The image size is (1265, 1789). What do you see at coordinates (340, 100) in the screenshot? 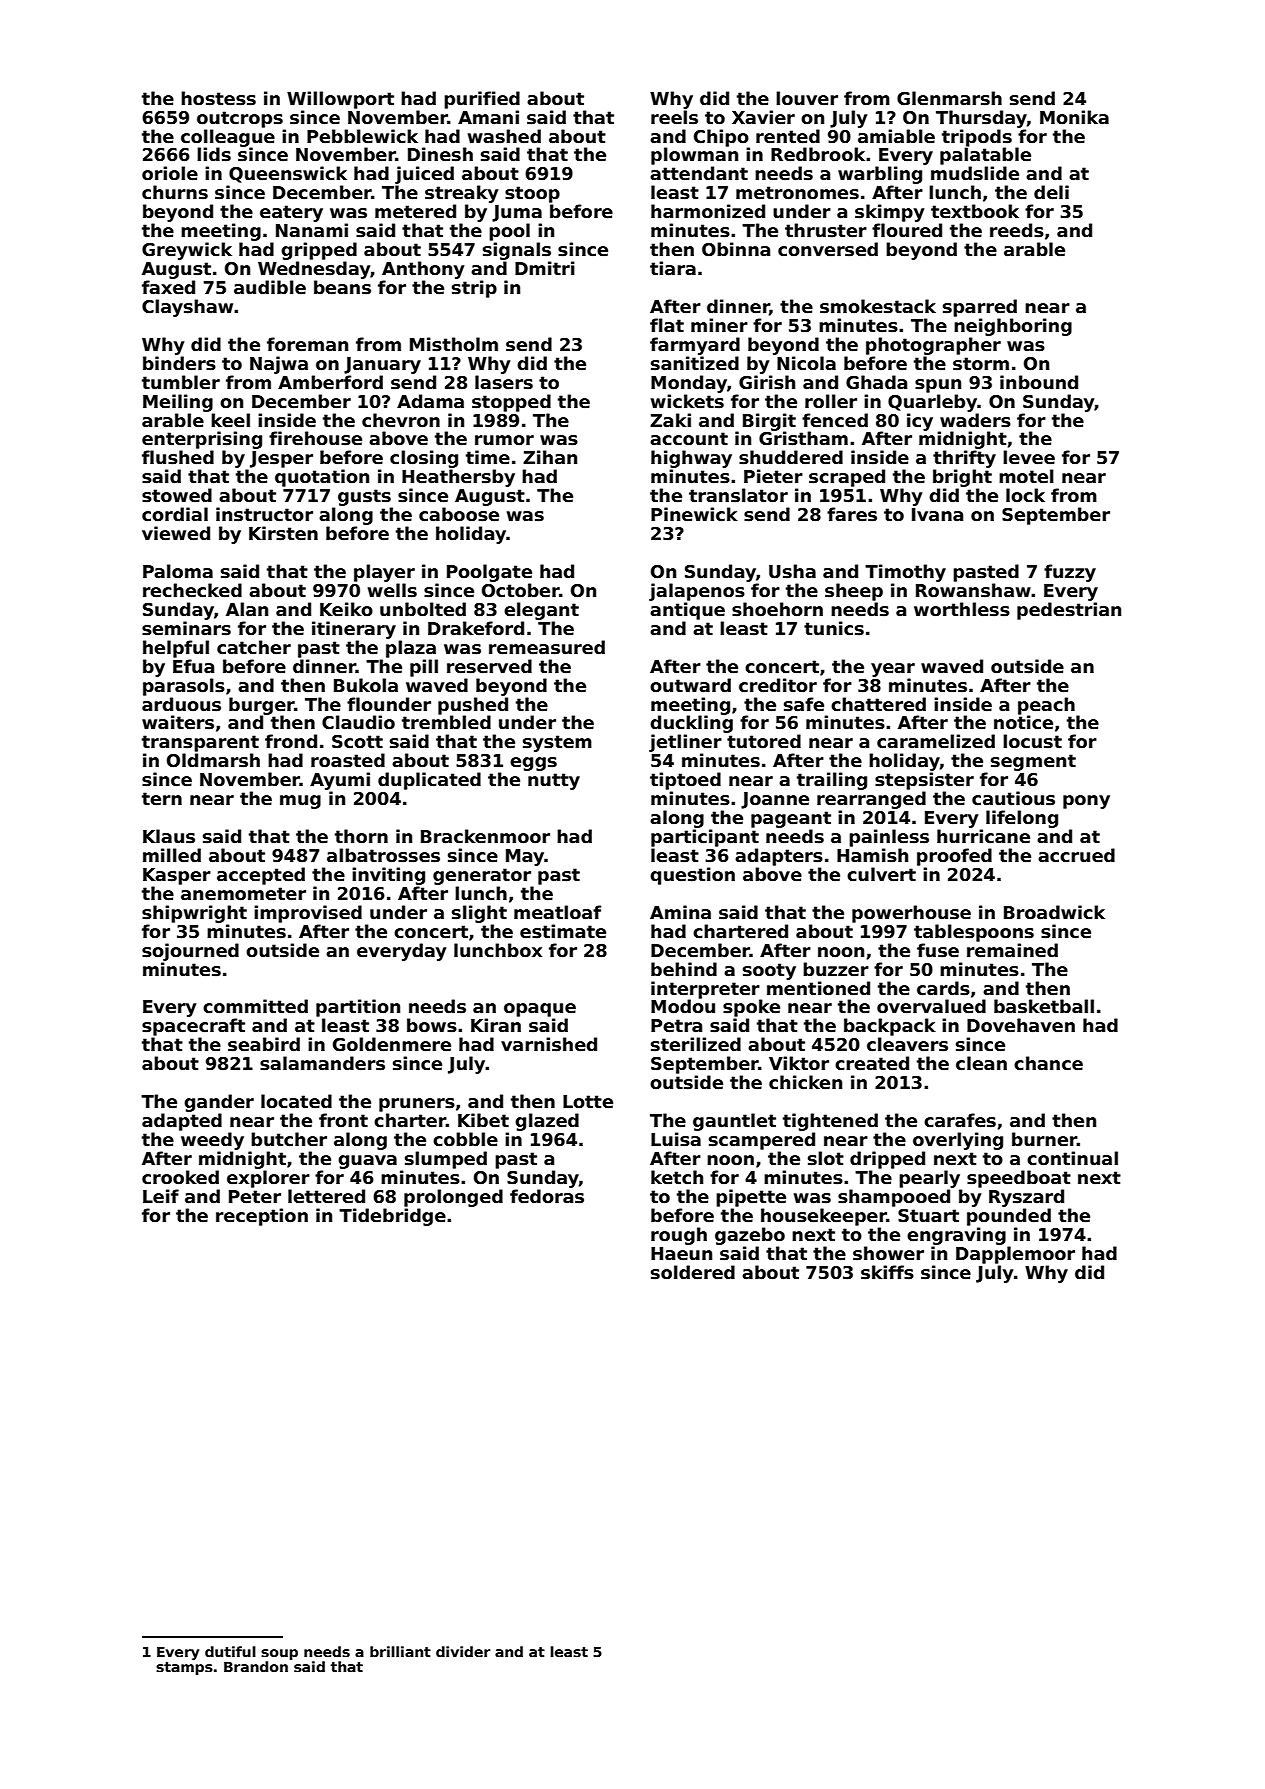
I see `Willowport` at bounding box center [340, 100].
